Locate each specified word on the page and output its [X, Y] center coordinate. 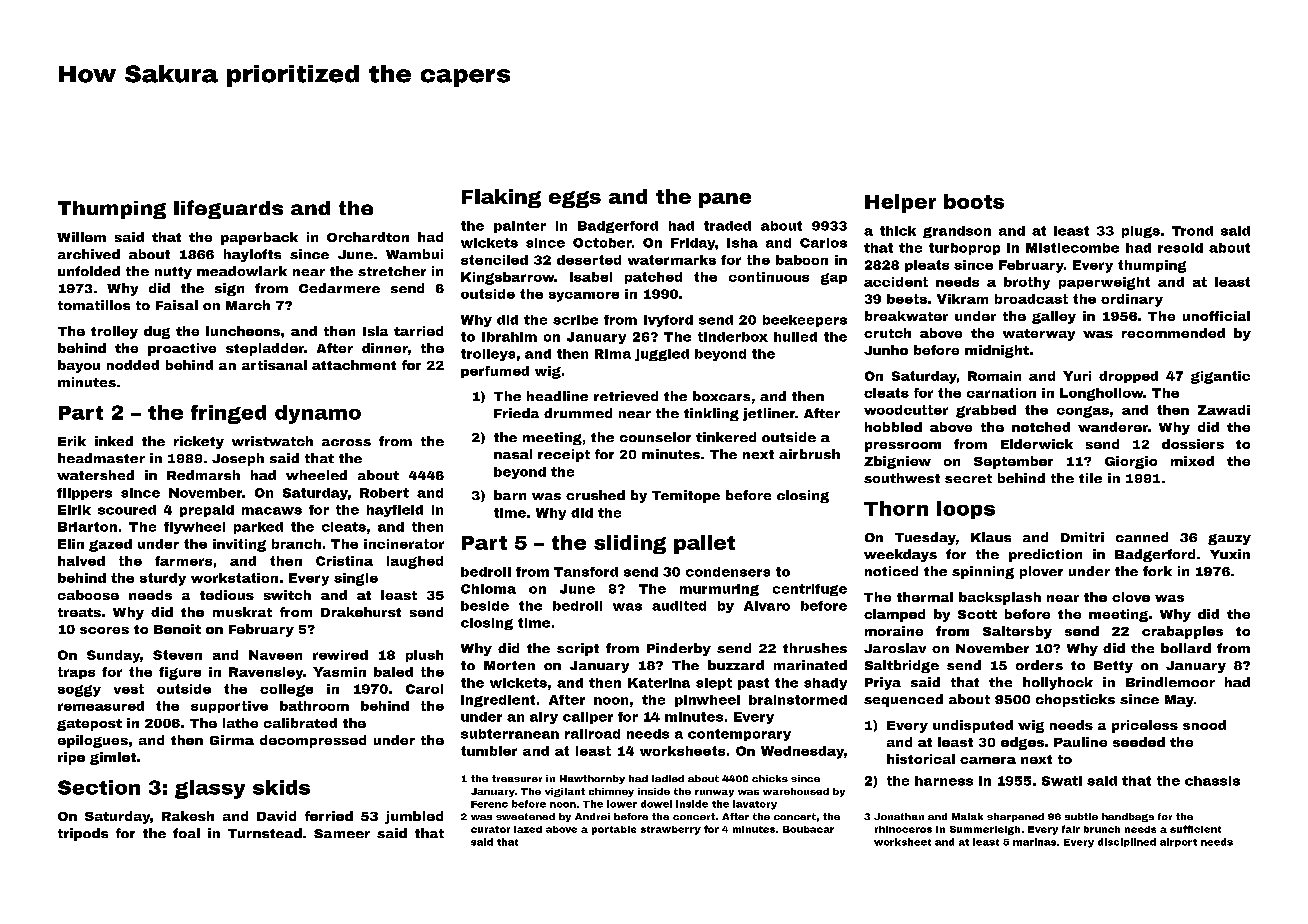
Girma [232, 740]
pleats [927, 266]
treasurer [517, 778]
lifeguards [228, 209]
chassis [1212, 781]
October [602, 243]
